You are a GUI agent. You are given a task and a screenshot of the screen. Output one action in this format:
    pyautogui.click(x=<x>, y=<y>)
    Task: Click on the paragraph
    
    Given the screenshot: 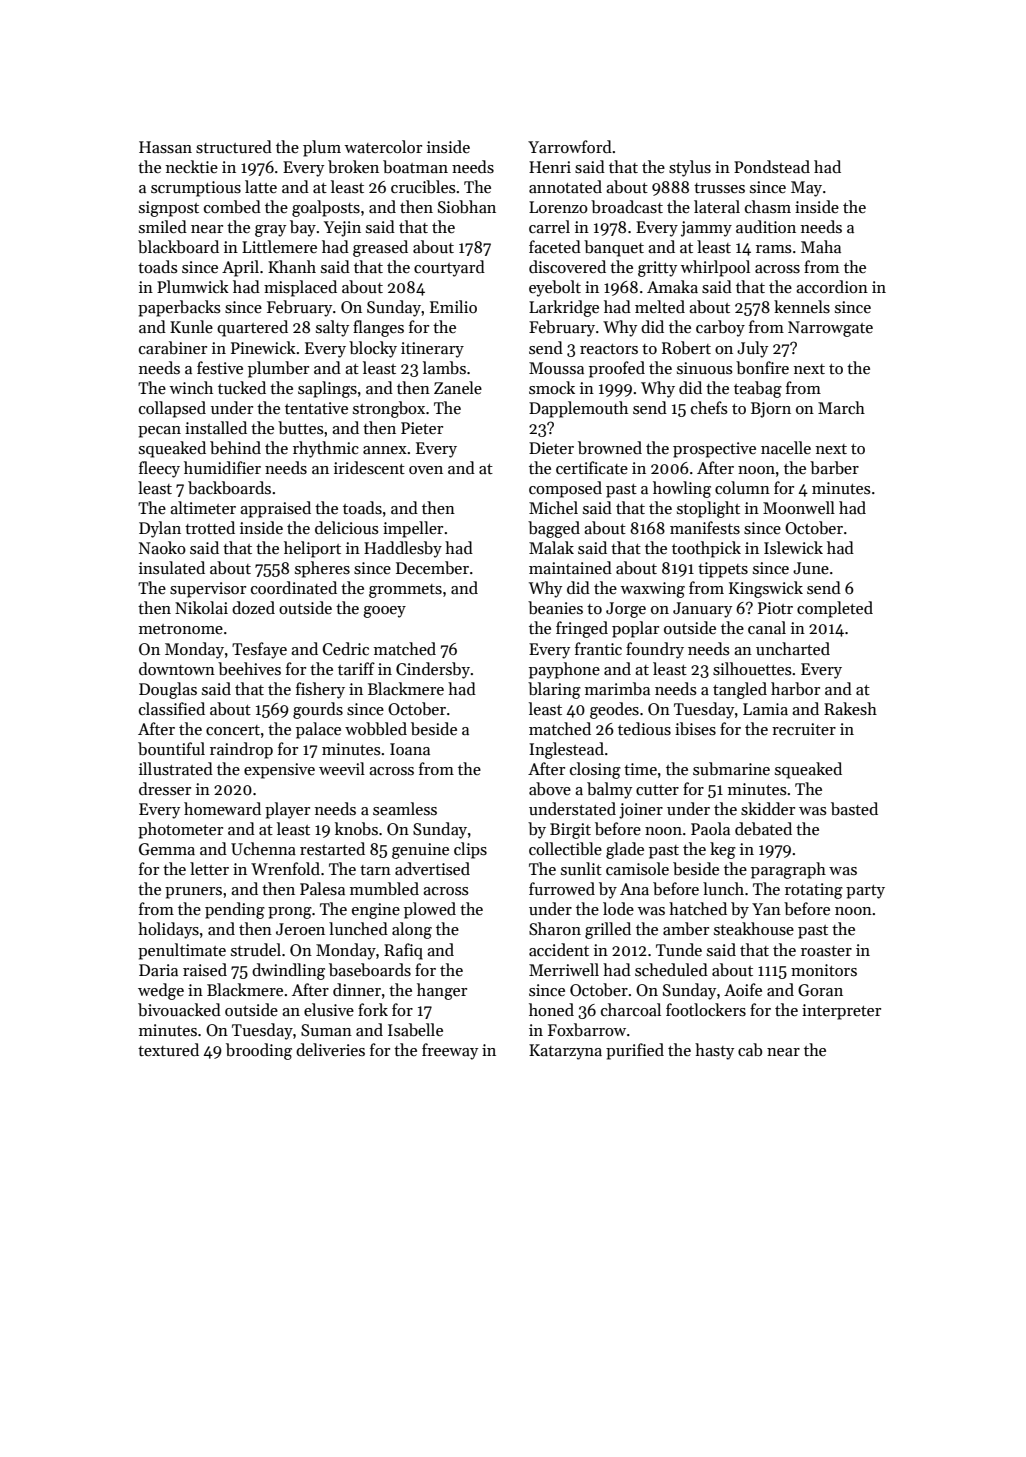 What is the action you would take?
    pyautogui.click(x=788, y=870)
